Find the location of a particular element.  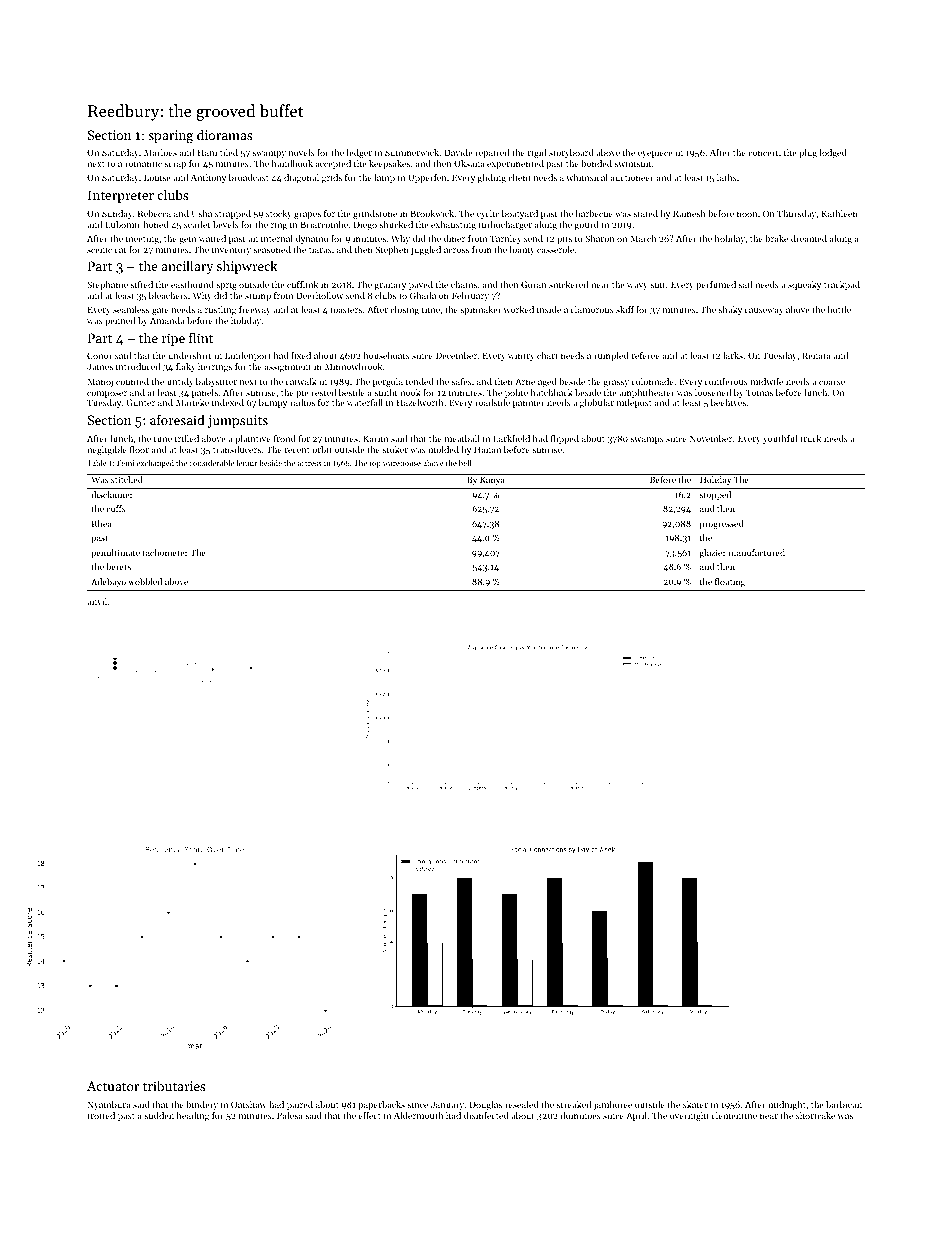

Larkfield is located at coordinates (511, 438).
